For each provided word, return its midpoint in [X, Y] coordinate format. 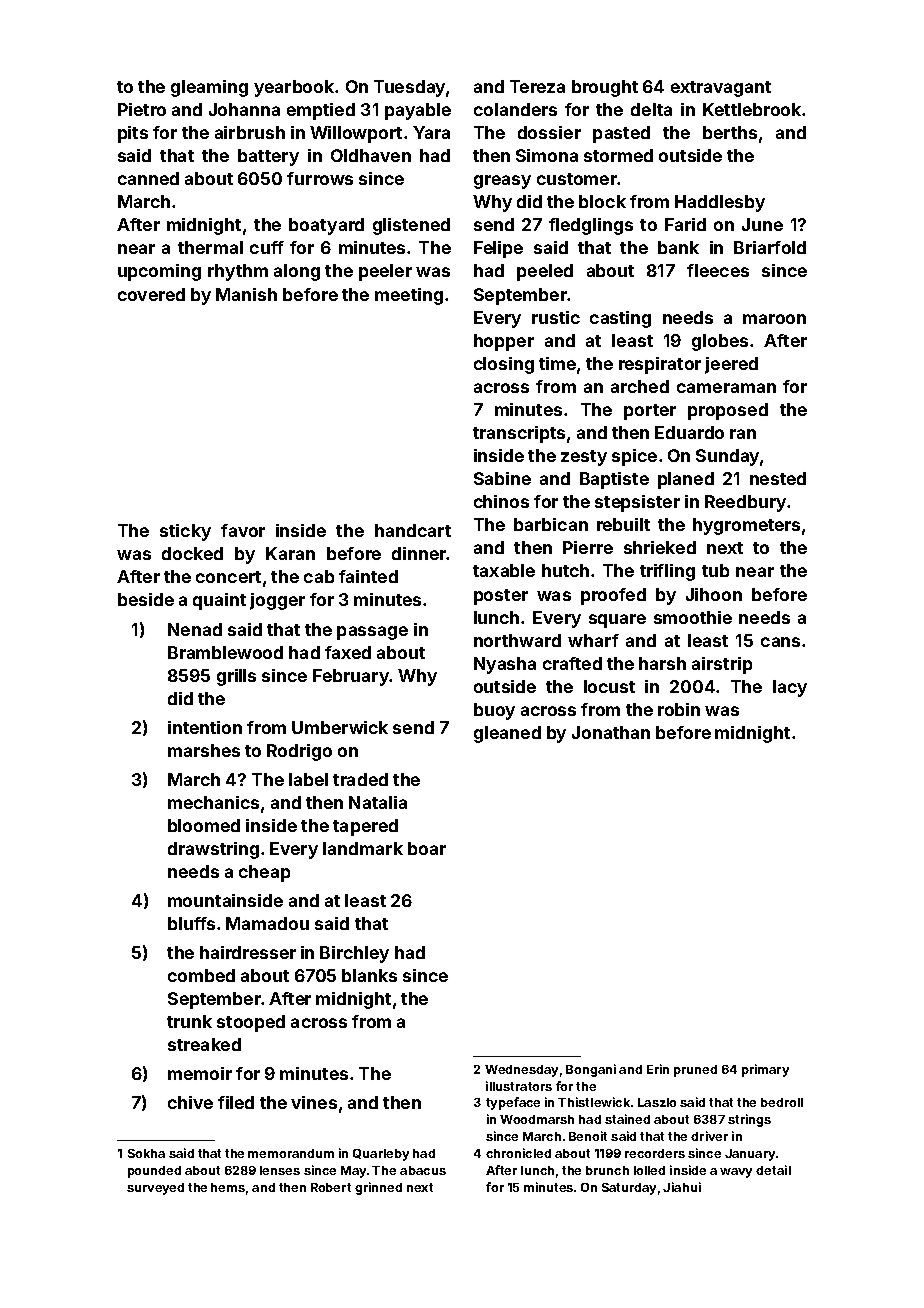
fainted [368, 576]
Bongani [591, 1070]
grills [236, 677]
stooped [251, 1023]
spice [634, 457]
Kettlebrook [752, 109]
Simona [547, 155]
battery [268, 157]
